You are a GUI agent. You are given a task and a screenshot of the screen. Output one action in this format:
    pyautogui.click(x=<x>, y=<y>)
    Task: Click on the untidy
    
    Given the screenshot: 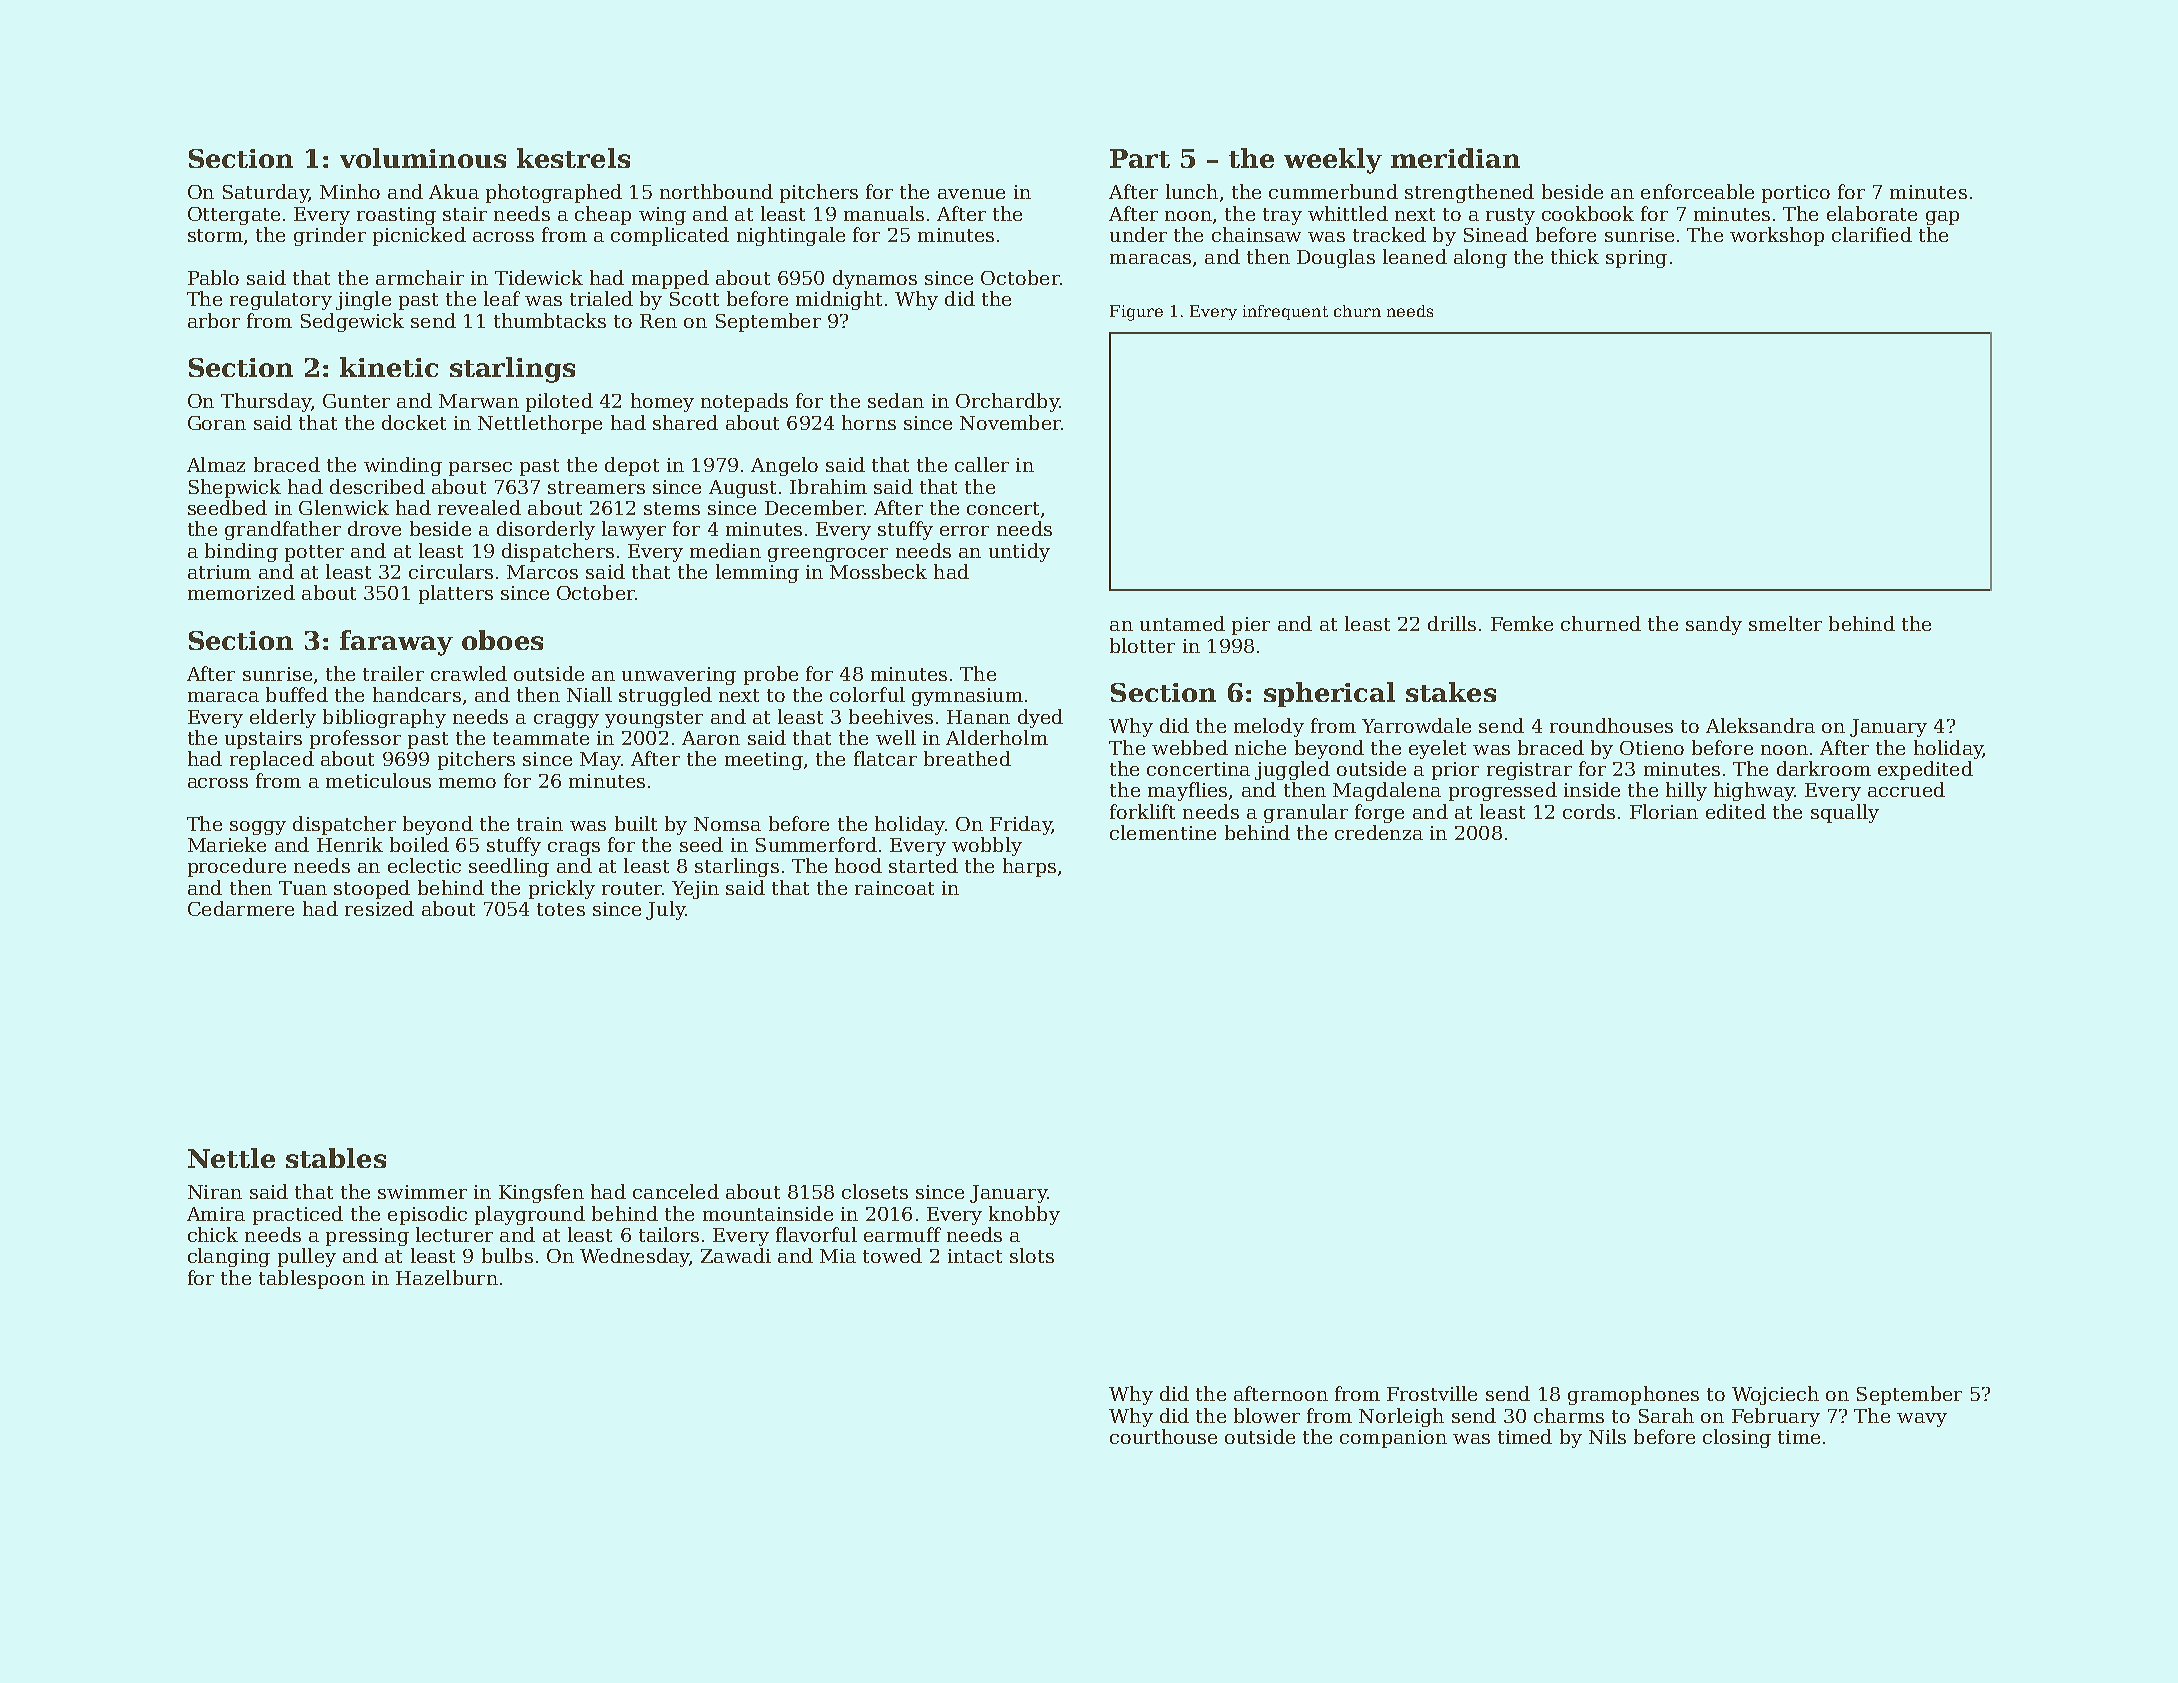 What is the action you would take?
    pyautogui.click(x=1019, y=552)
